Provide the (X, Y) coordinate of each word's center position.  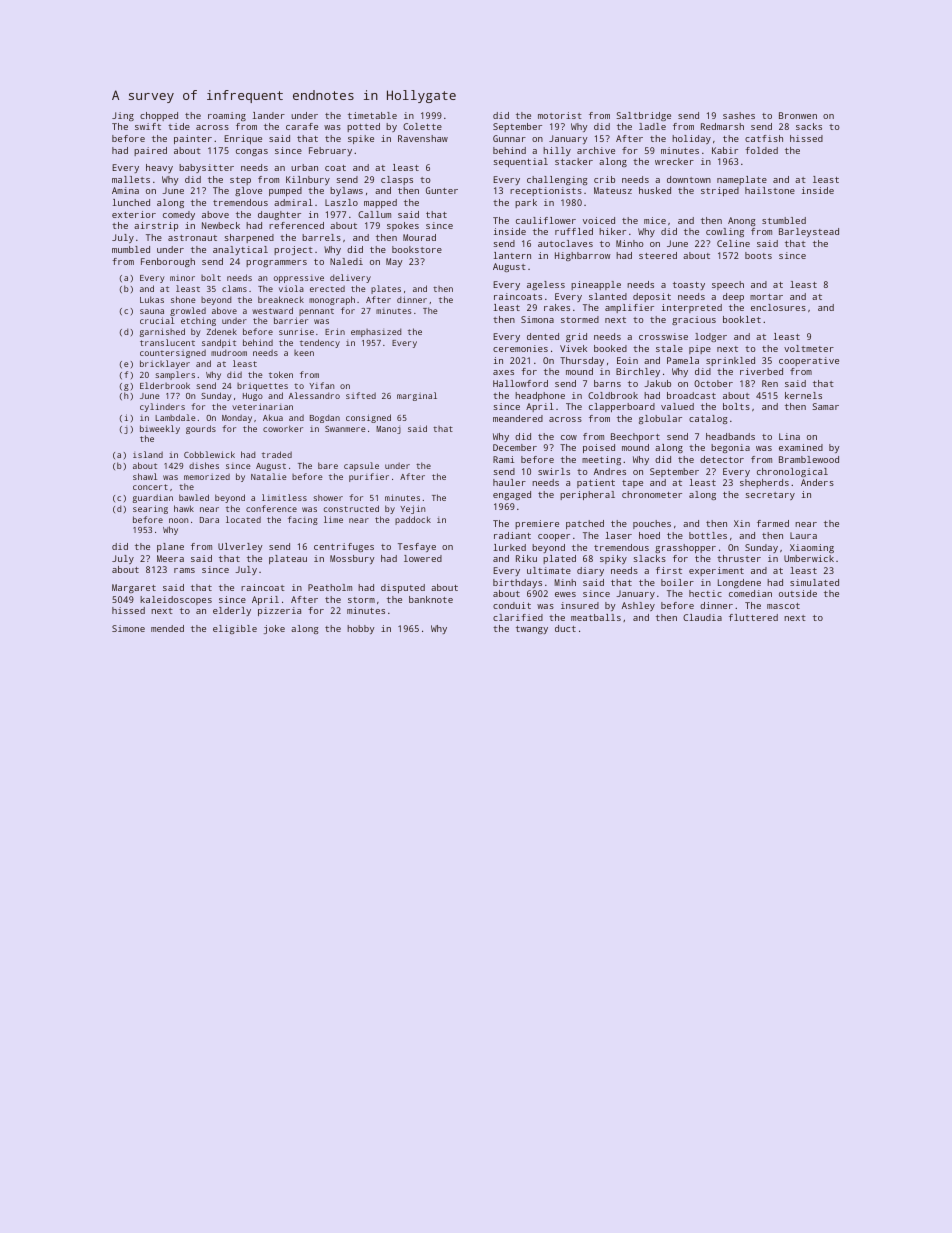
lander (269, 115)
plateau (288, 559)
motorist (560, 115)
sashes (739, 115)
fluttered (753, 617)
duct (565, 628)
